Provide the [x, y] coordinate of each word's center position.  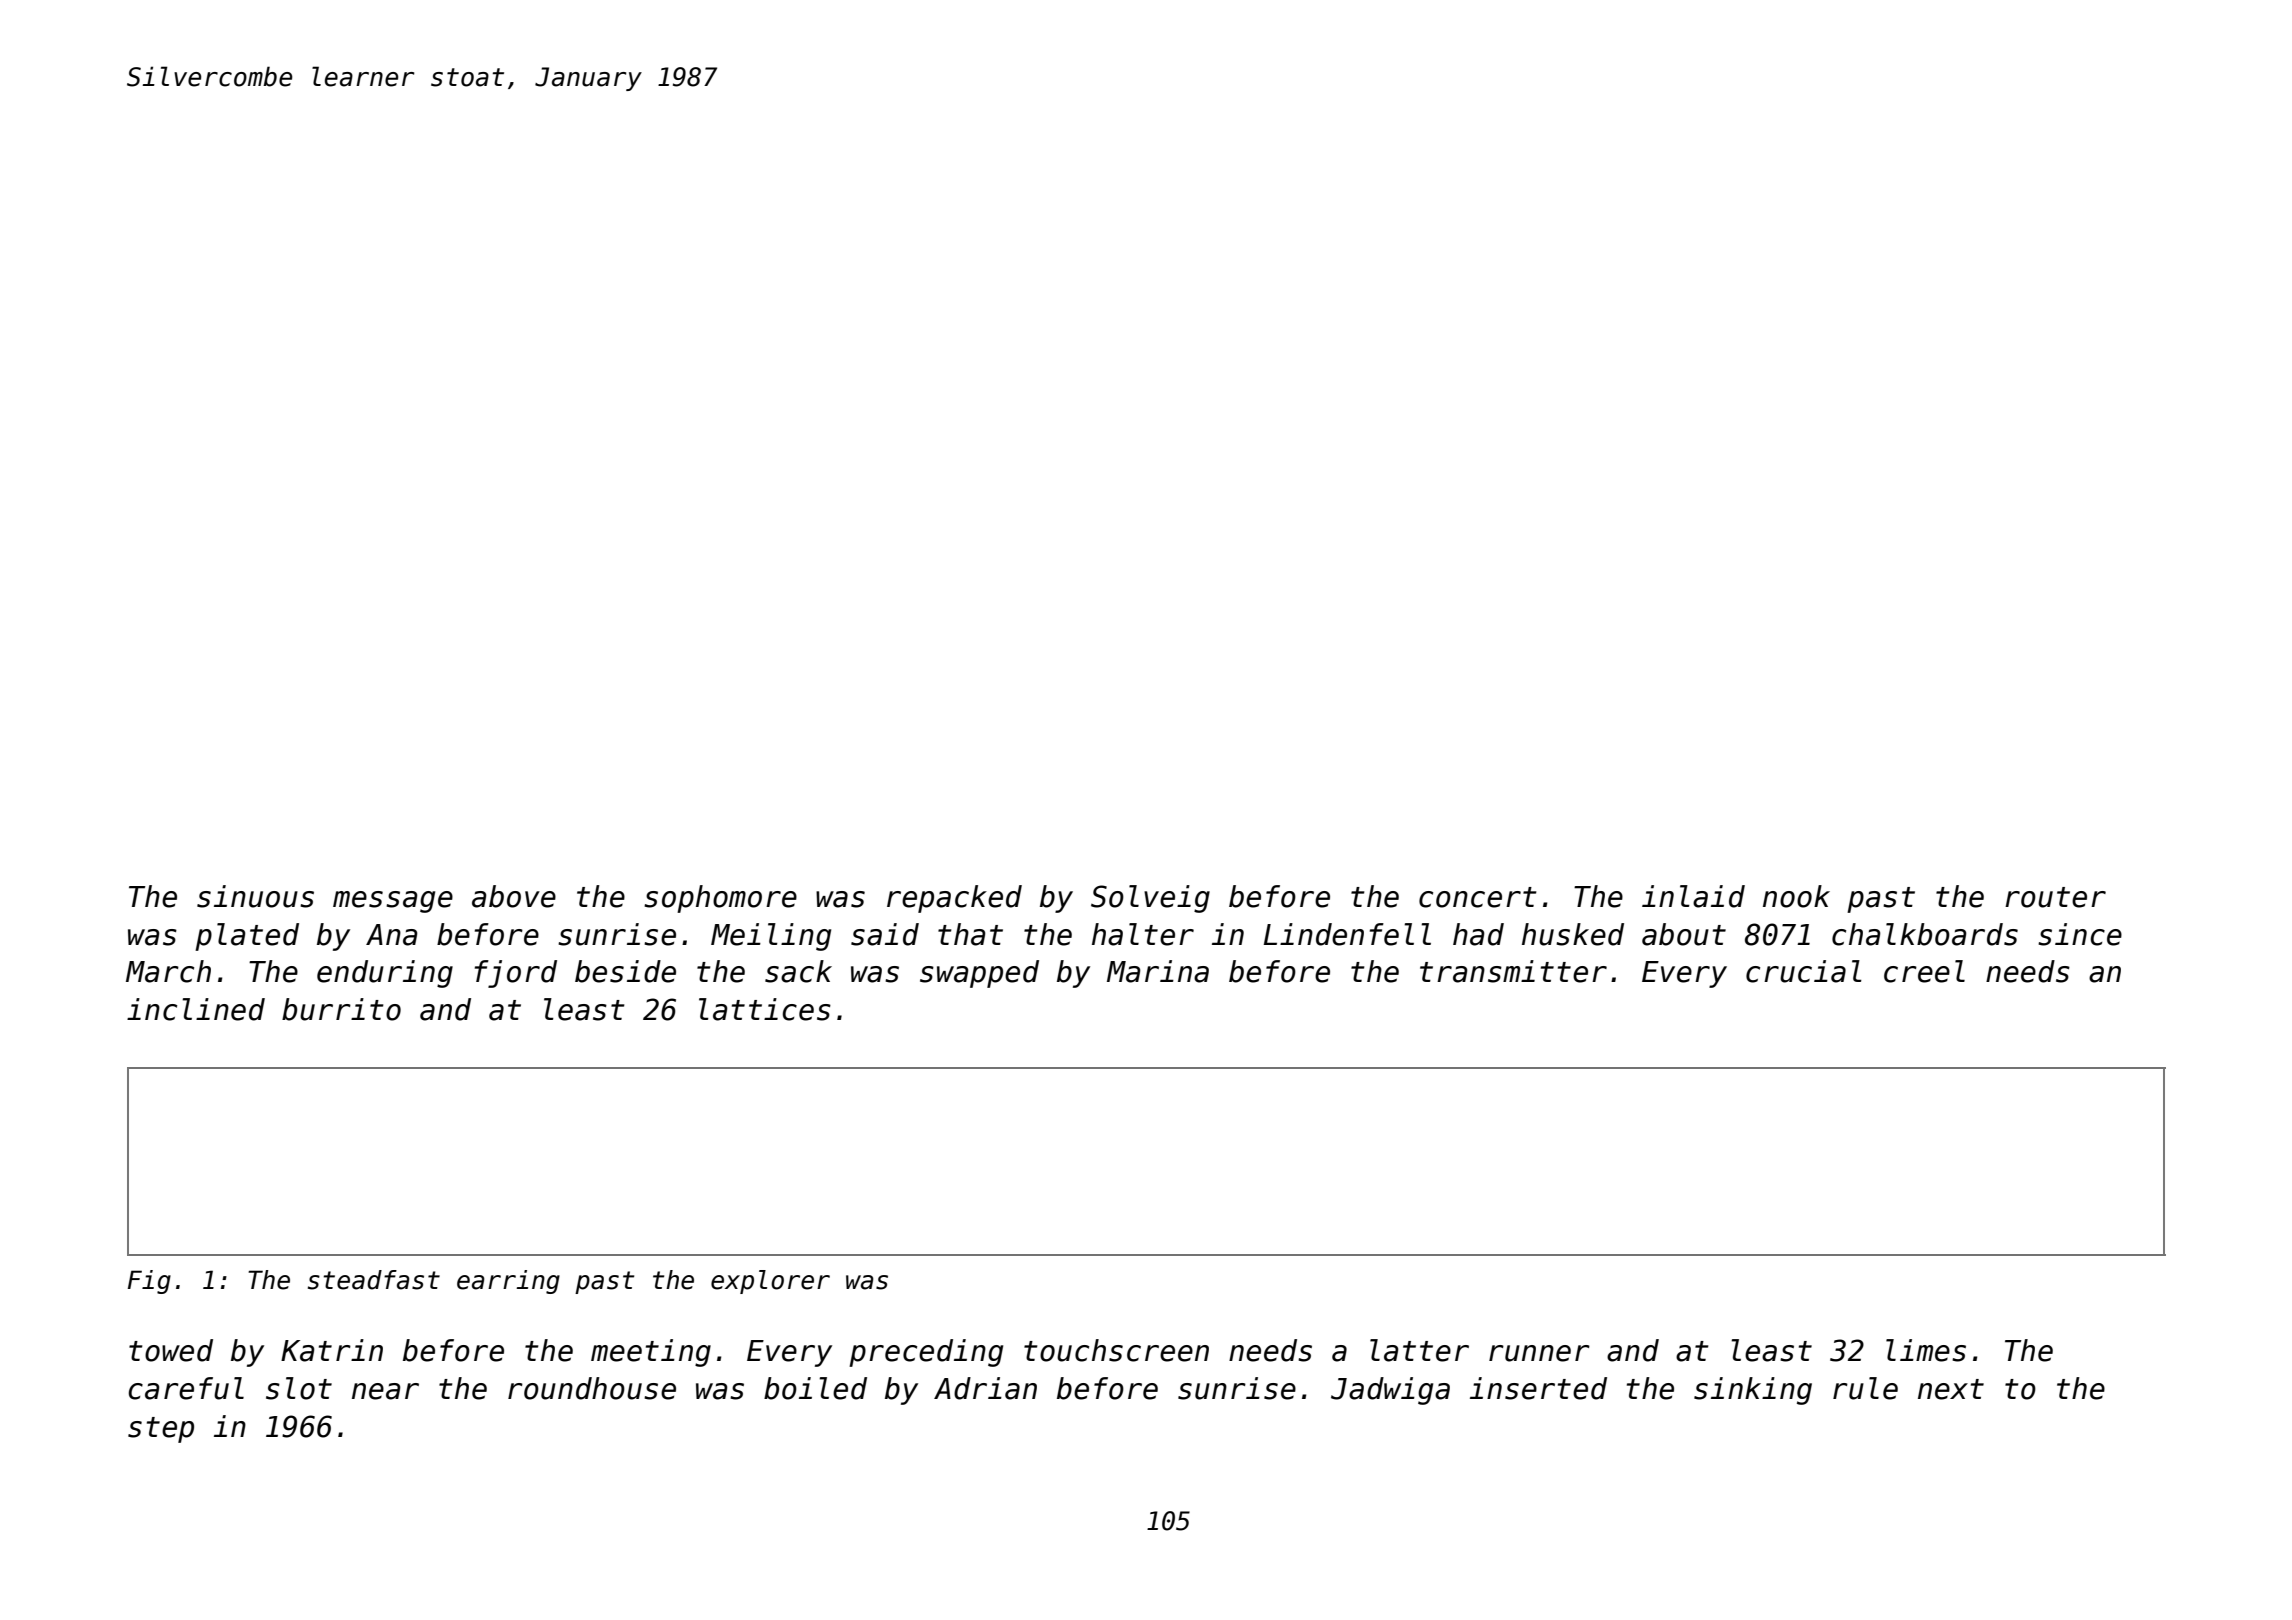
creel [1924, 971]
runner [1539, 1353]
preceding [926, 1353]
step [161, 1430]
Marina [1158, 971]
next [1951, 1389]
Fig [149, 1282]
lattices [765, 1009]
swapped [979, 974]
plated [247, 937]
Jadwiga [1390, 1391]
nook [1796, 896]
